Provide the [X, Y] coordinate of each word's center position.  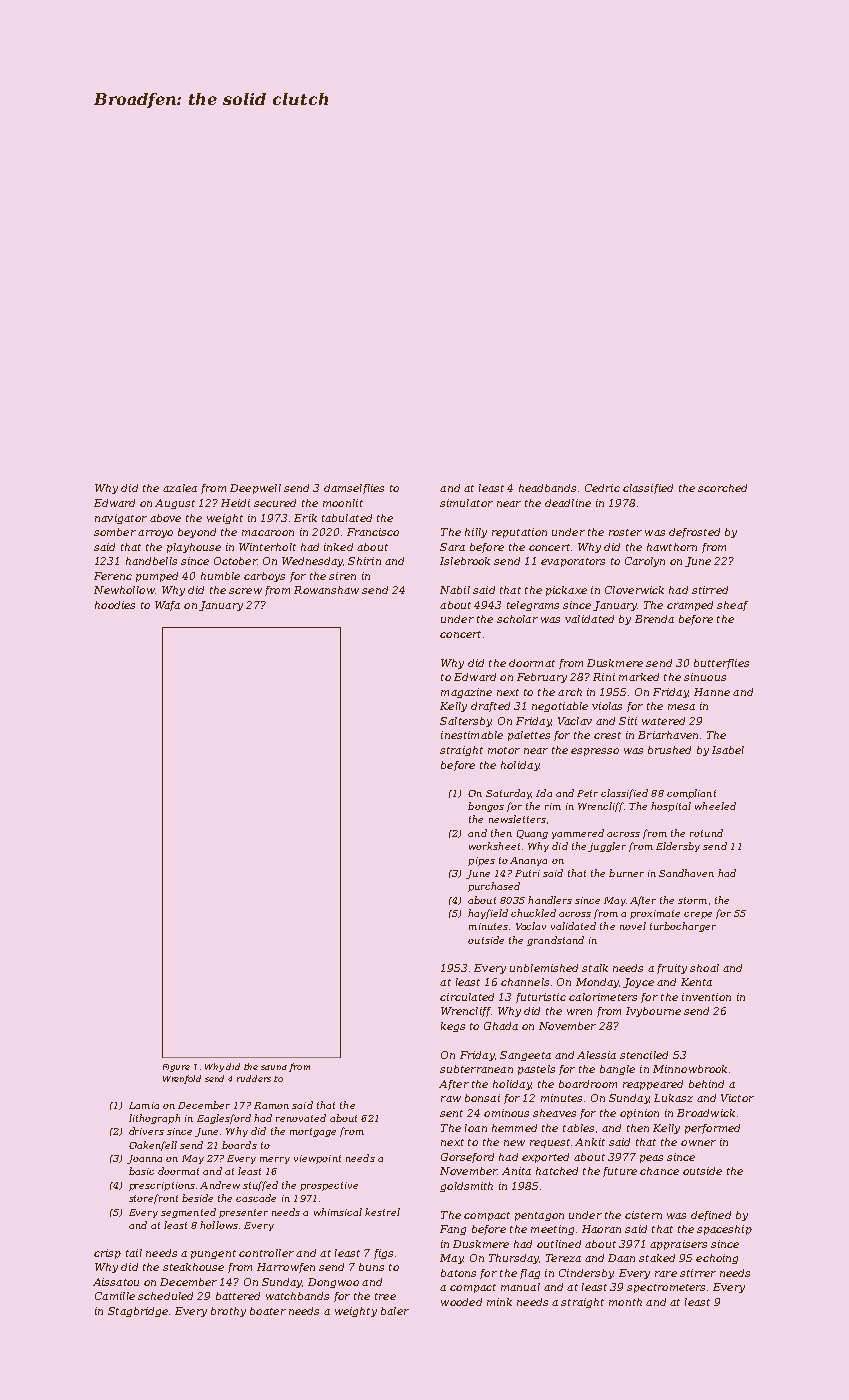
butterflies [721, 664]
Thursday [514, 1259]
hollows [219, 1225]
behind [706, 1084]
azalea [180, 488]
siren [342, 576]
